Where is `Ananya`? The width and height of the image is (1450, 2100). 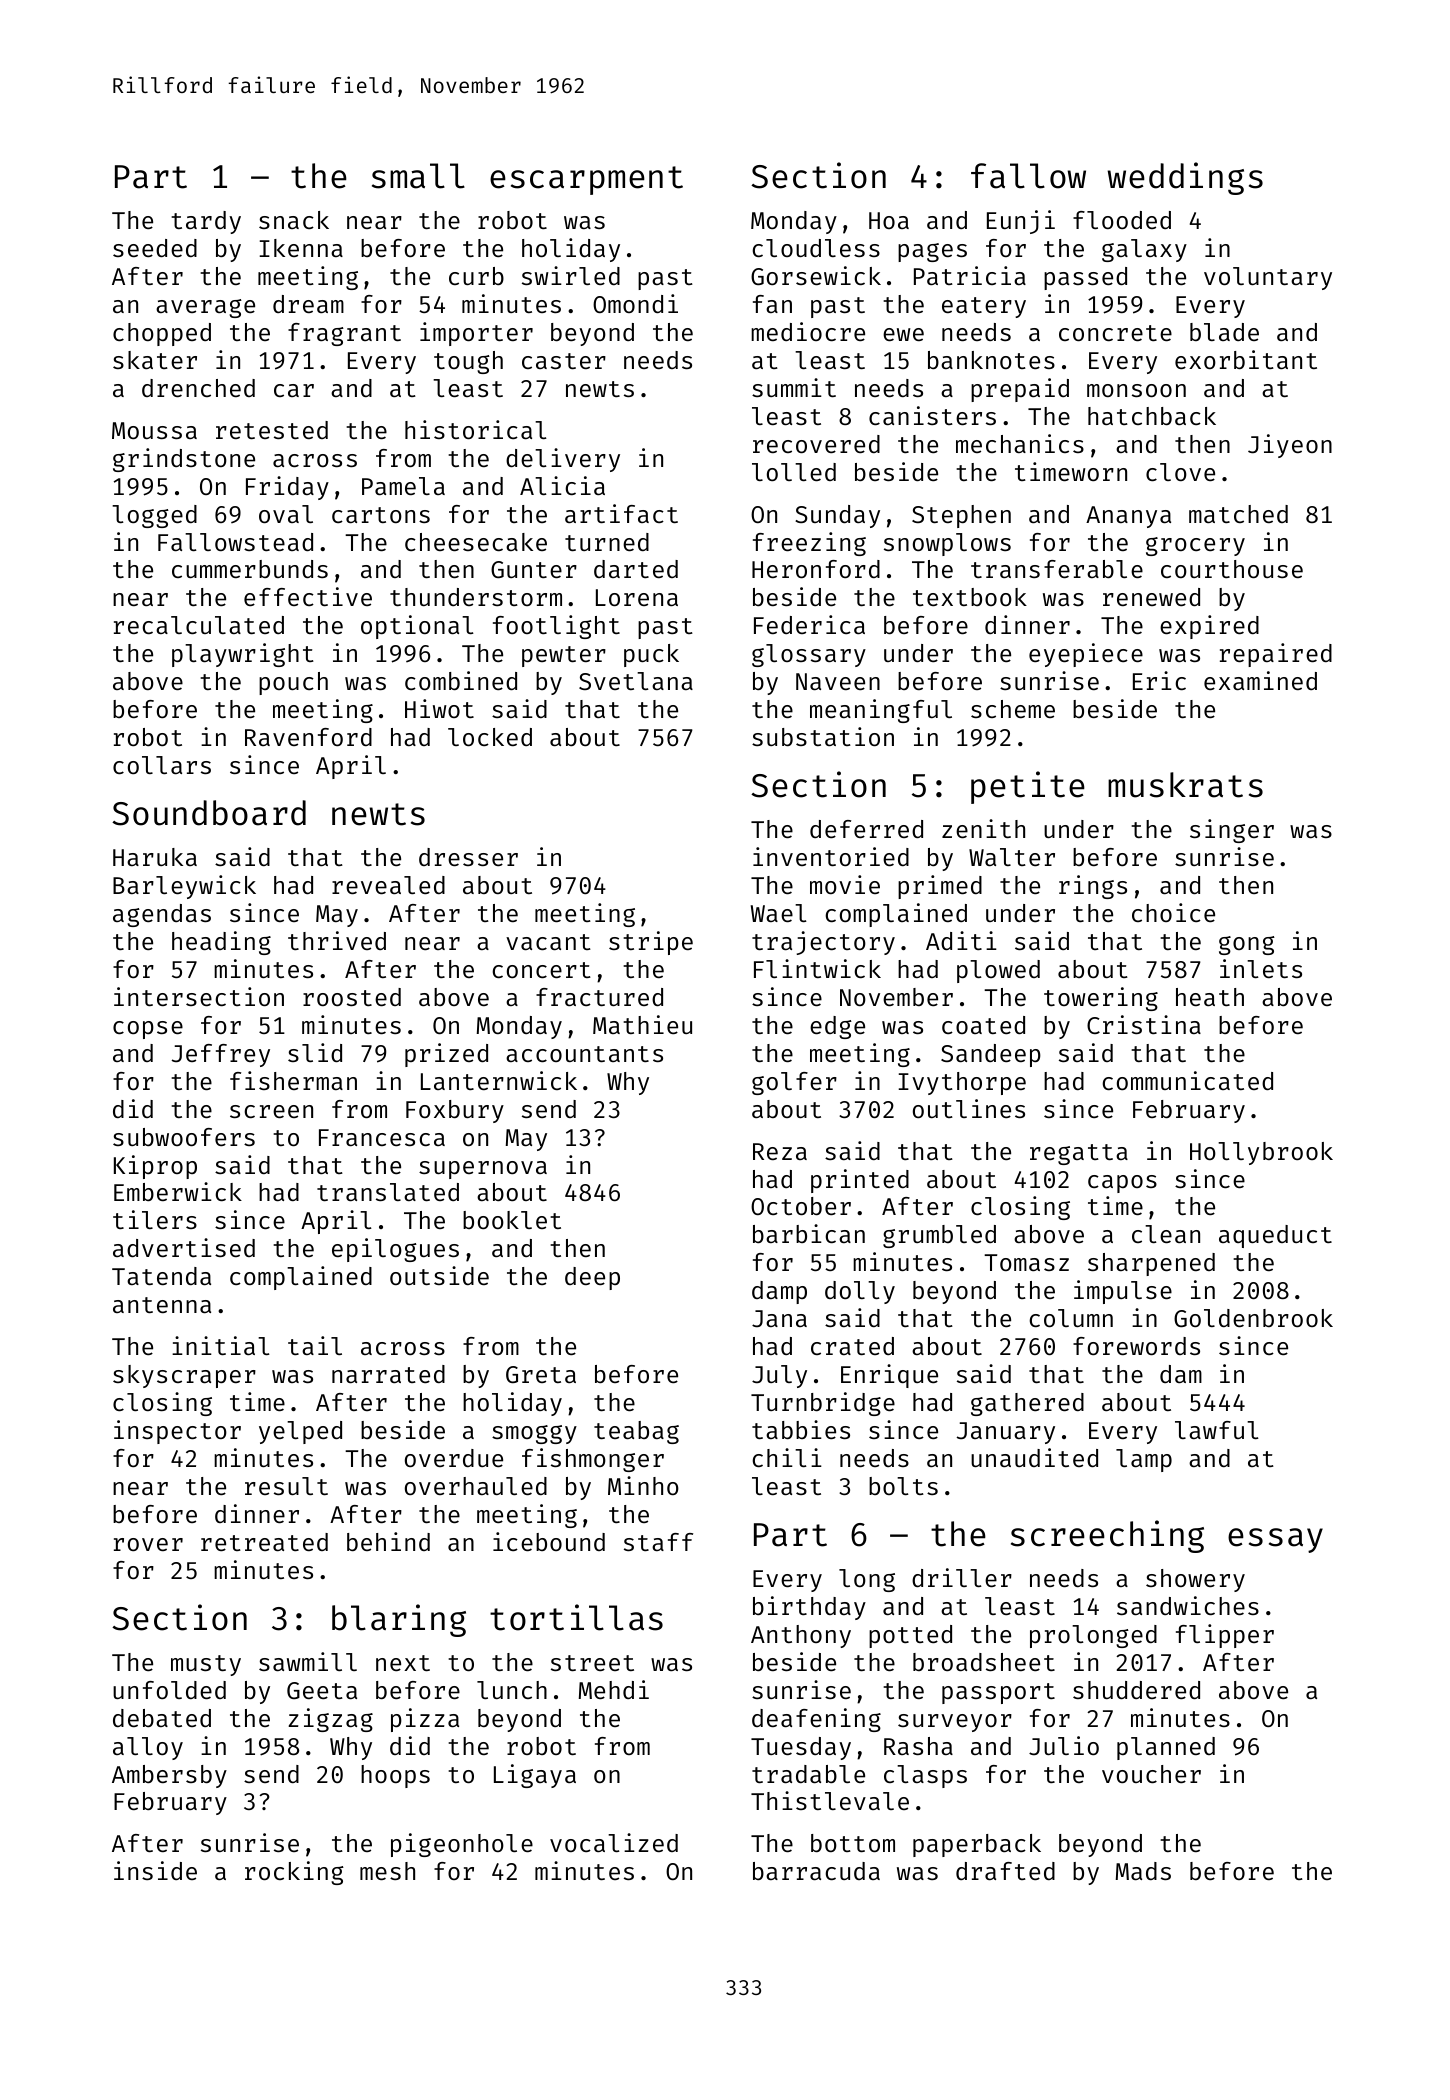 Ananya is located at coordinates (1128, 517).
